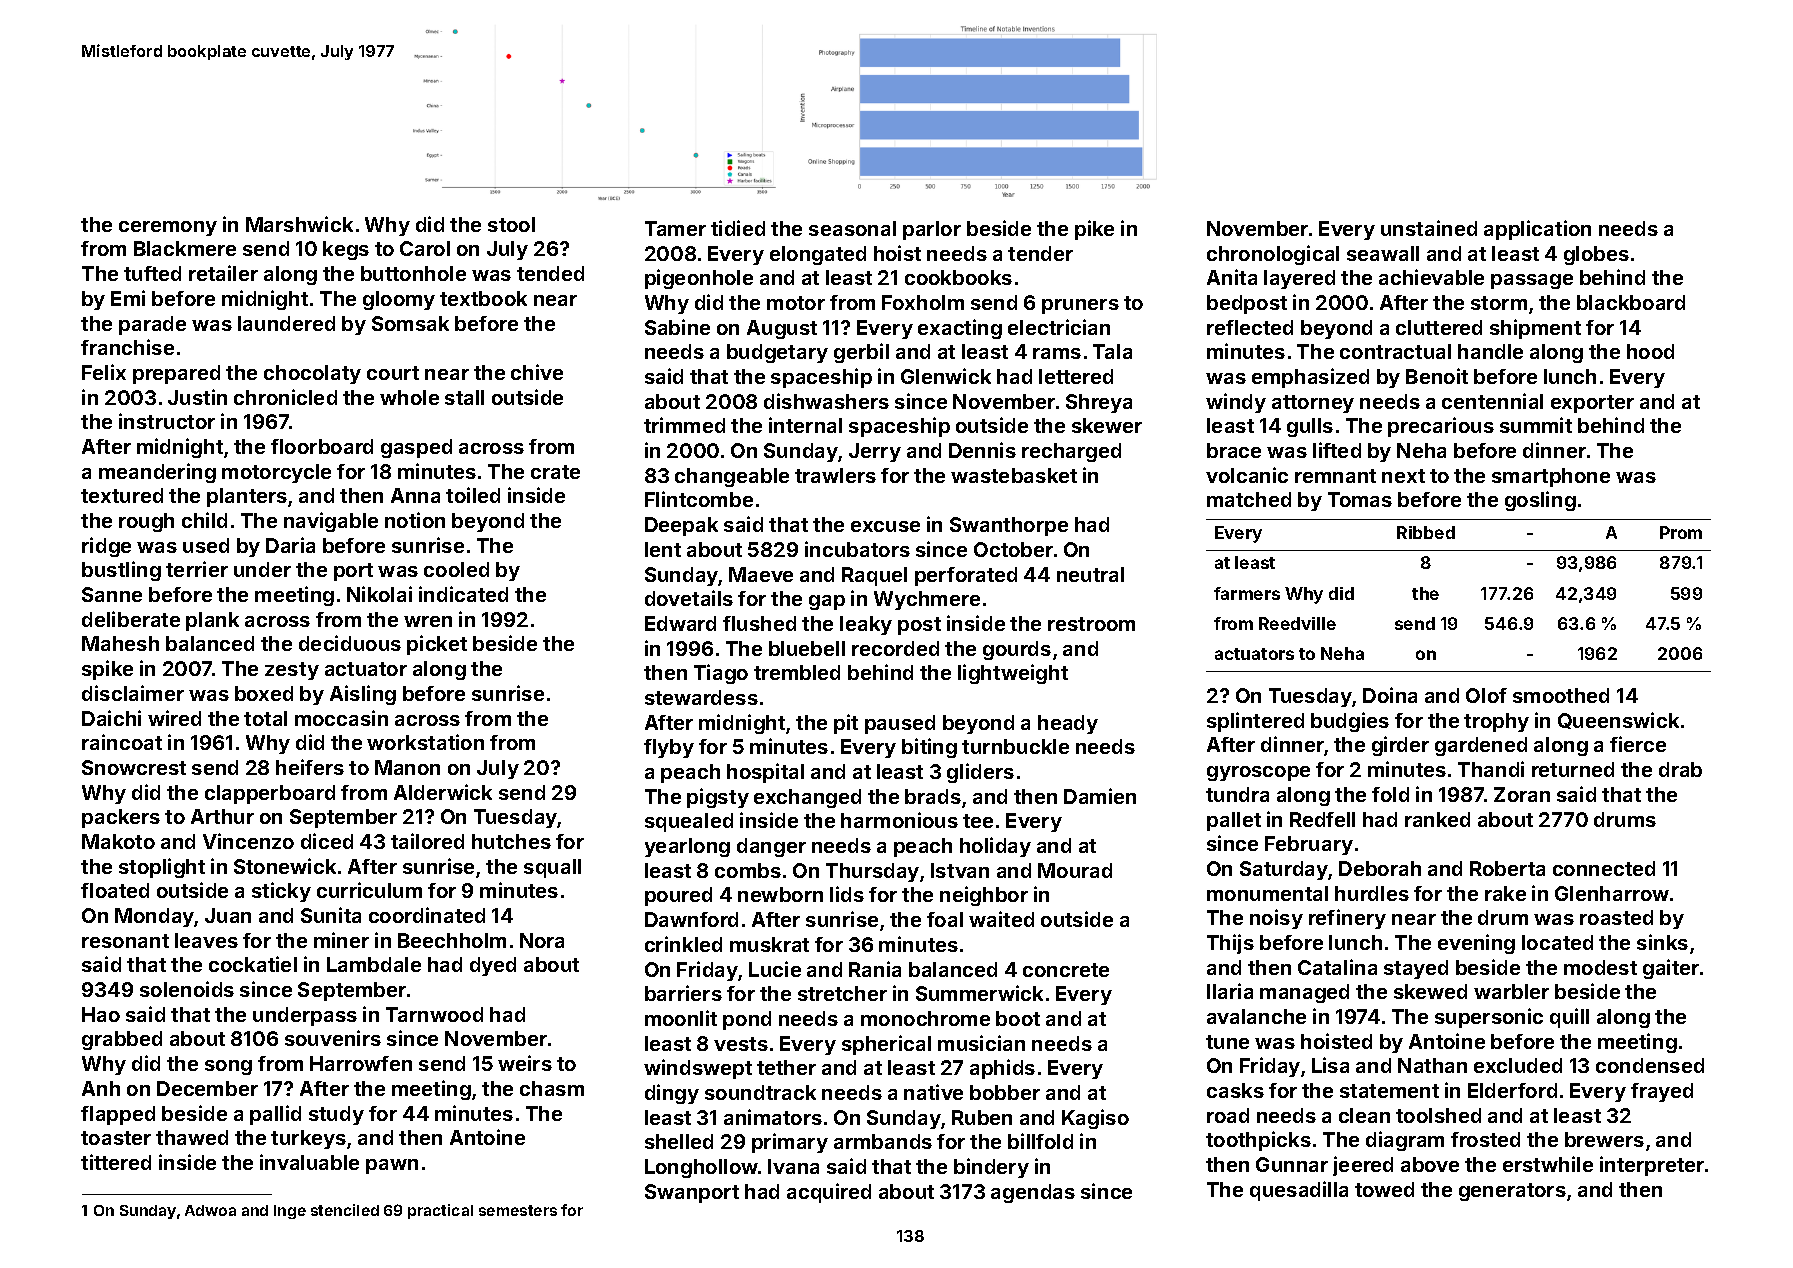 The image size is (1793, 1268). I want to click on disclaimer, so click(133, 693).
